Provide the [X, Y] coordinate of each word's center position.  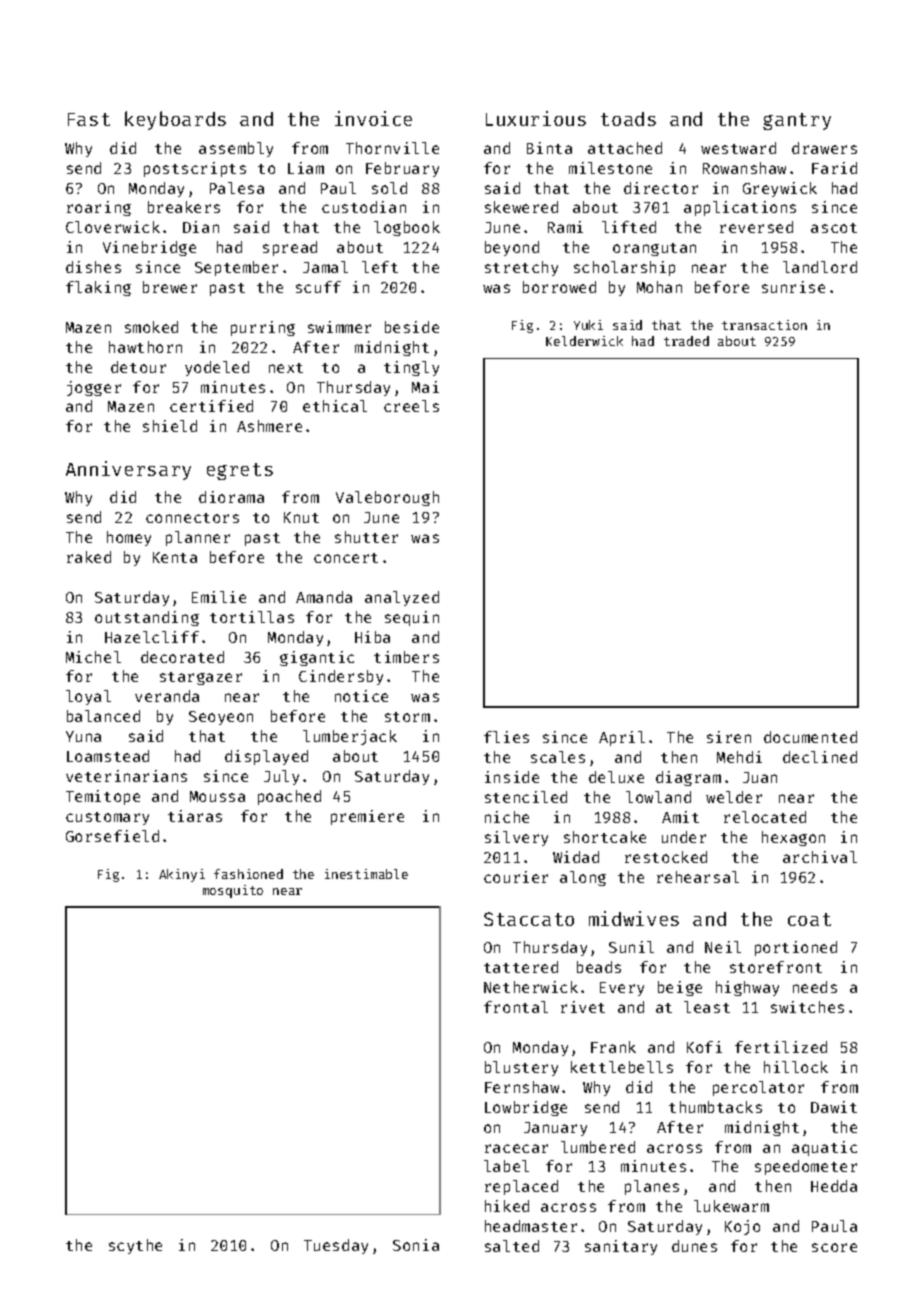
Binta [549, 148]
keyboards [175, 120]
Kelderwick [584, 341]
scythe [135, 1246]
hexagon [793, 838]
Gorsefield [112, 836]
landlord [820, 267]
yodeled [217, 368]
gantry [797, 121]
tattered [521, 967]
